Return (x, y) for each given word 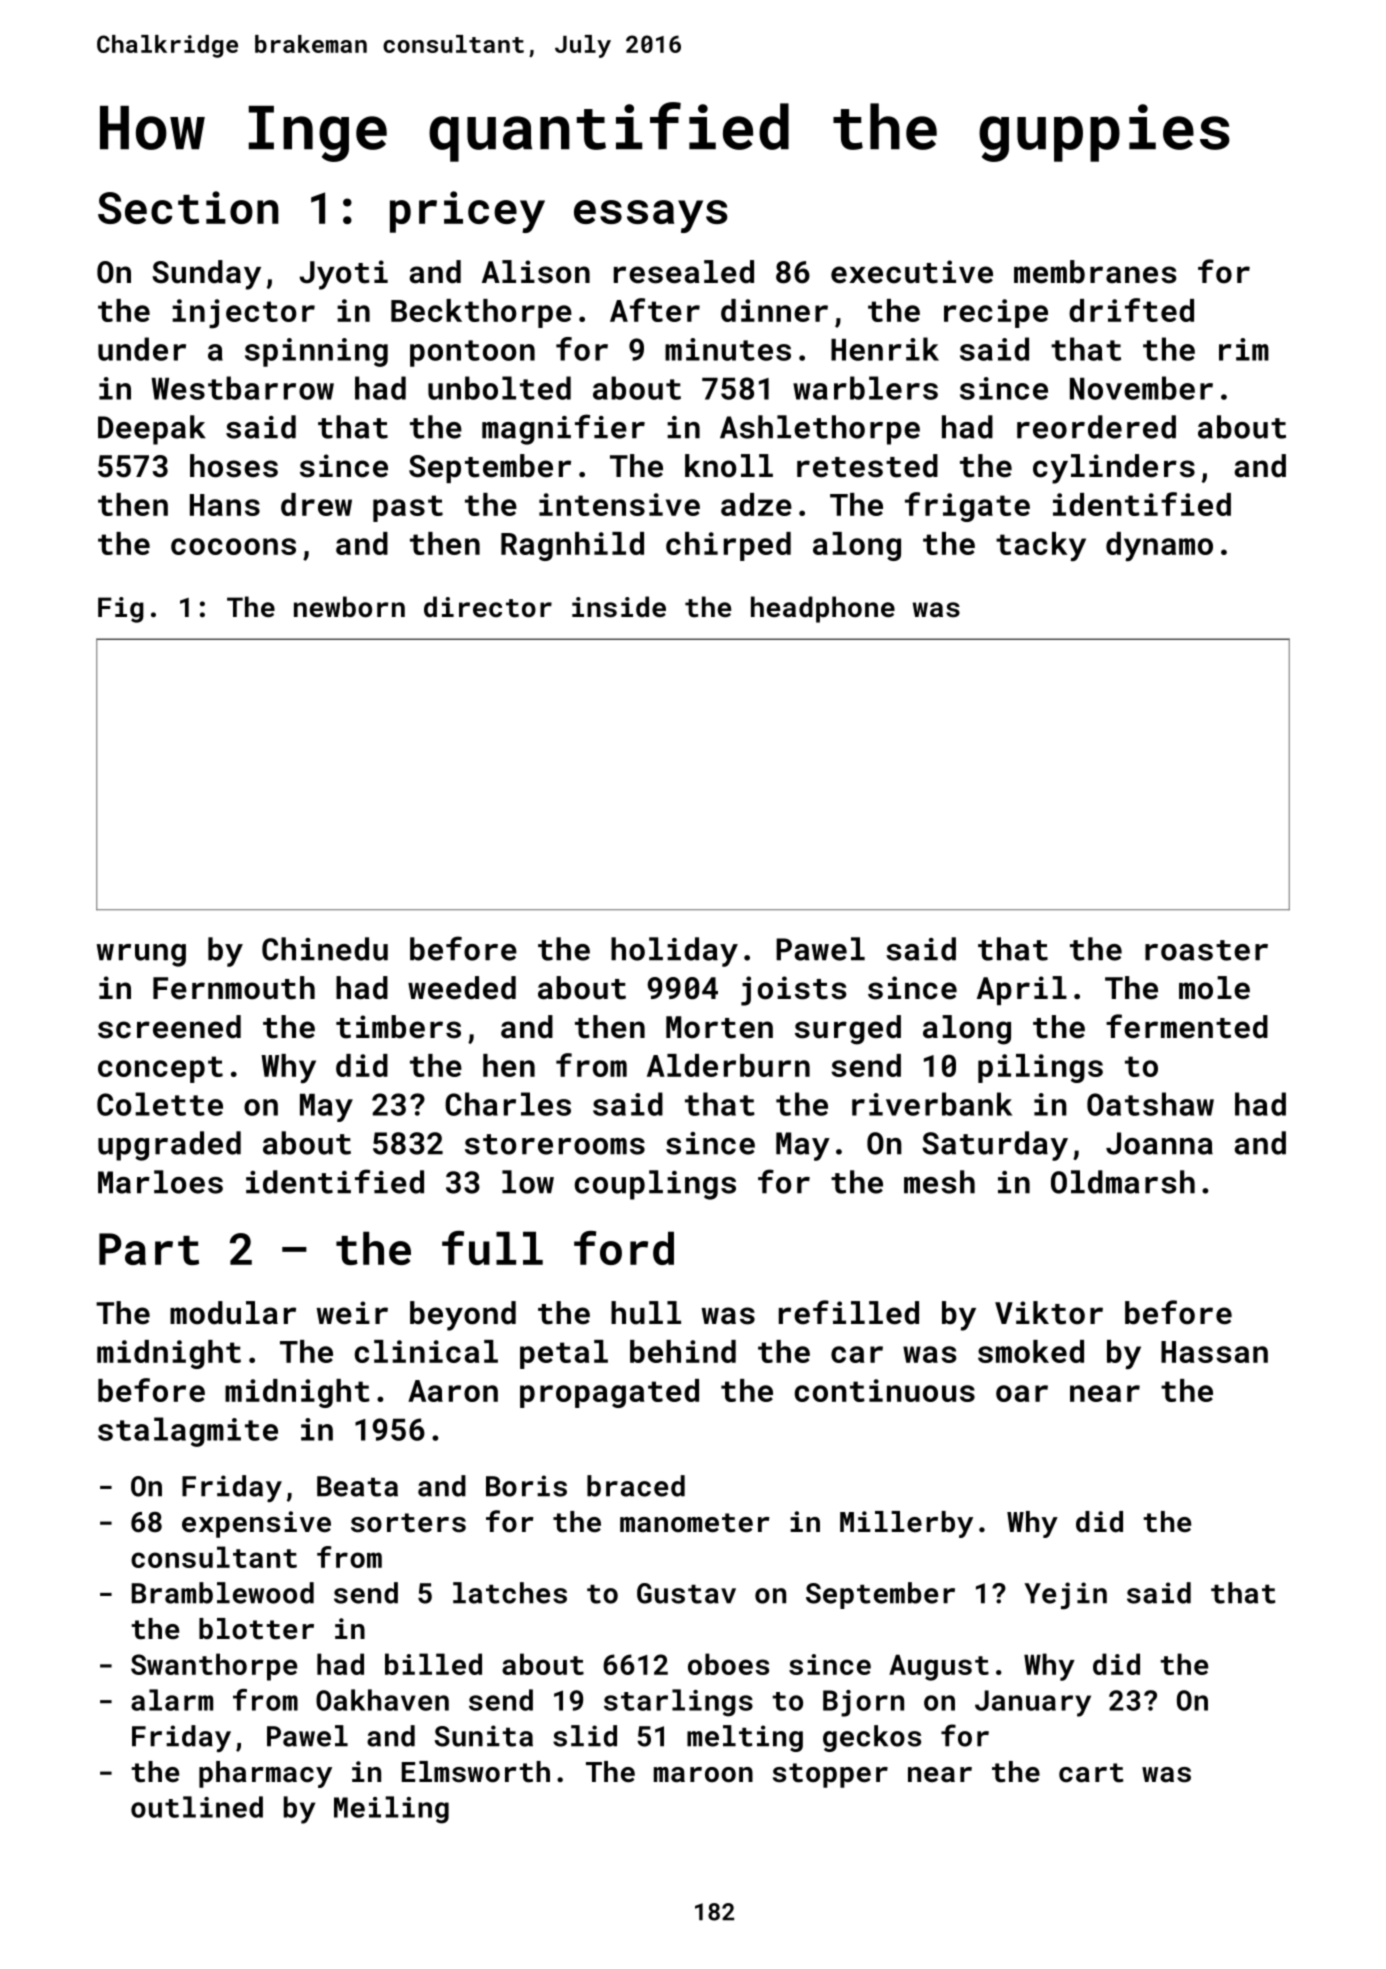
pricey (467, 212)
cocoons (233, 546)
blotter (256, 1629)
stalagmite (188, 1432)
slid (585, 1736)
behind (683, 1351)
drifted (1131, 310)
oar (1022, 1393)
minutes (728, 349)
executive (912, 272)
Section (188, 207)
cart (1091, 1773)
